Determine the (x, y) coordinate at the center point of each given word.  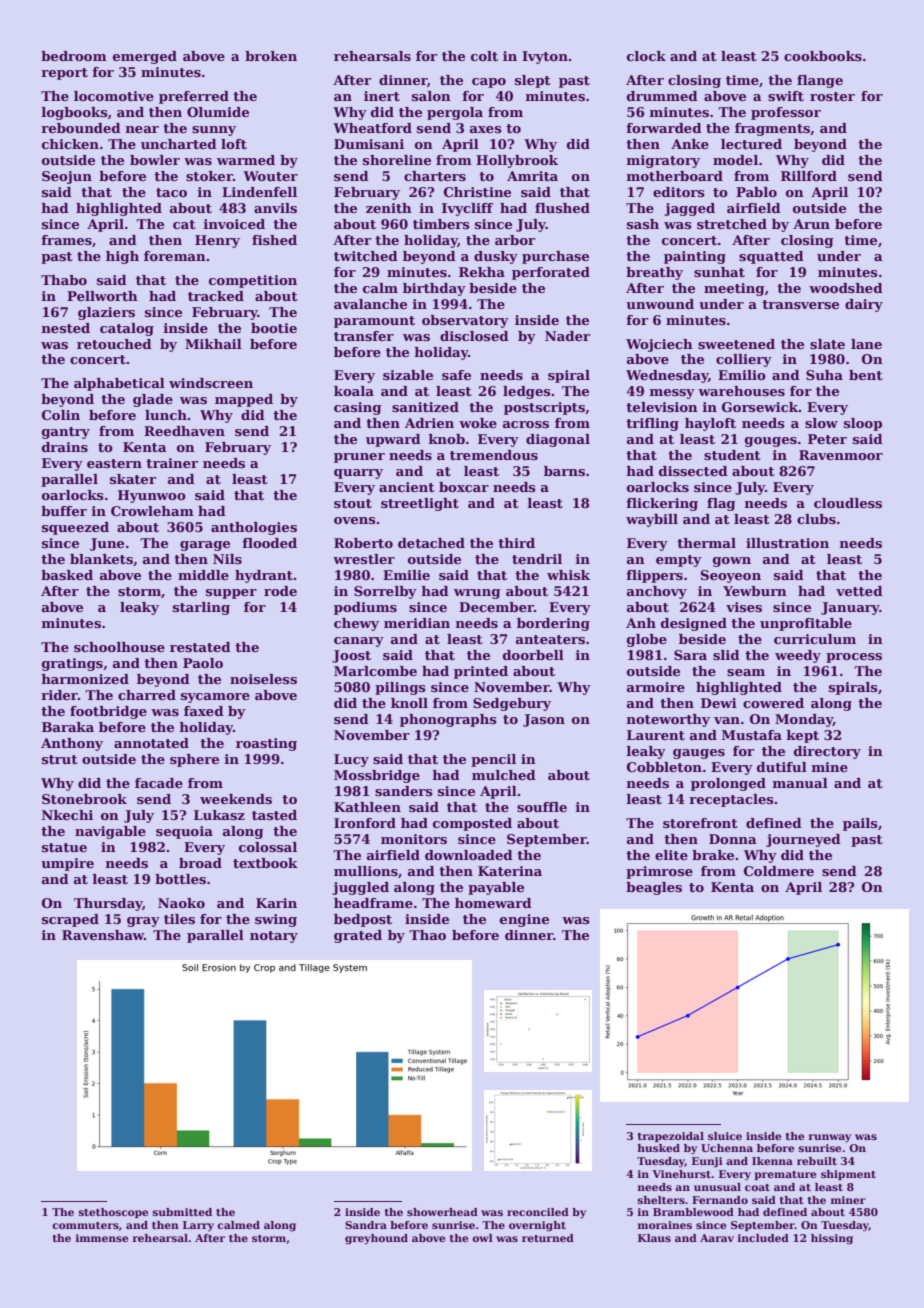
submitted (182, 1212)
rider (59, 695)
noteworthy (668, 720)
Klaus (654, 1238)
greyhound (376, 1239)
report (64, 74)
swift (786, 96)
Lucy (351, 760)
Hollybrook (517, 161)
